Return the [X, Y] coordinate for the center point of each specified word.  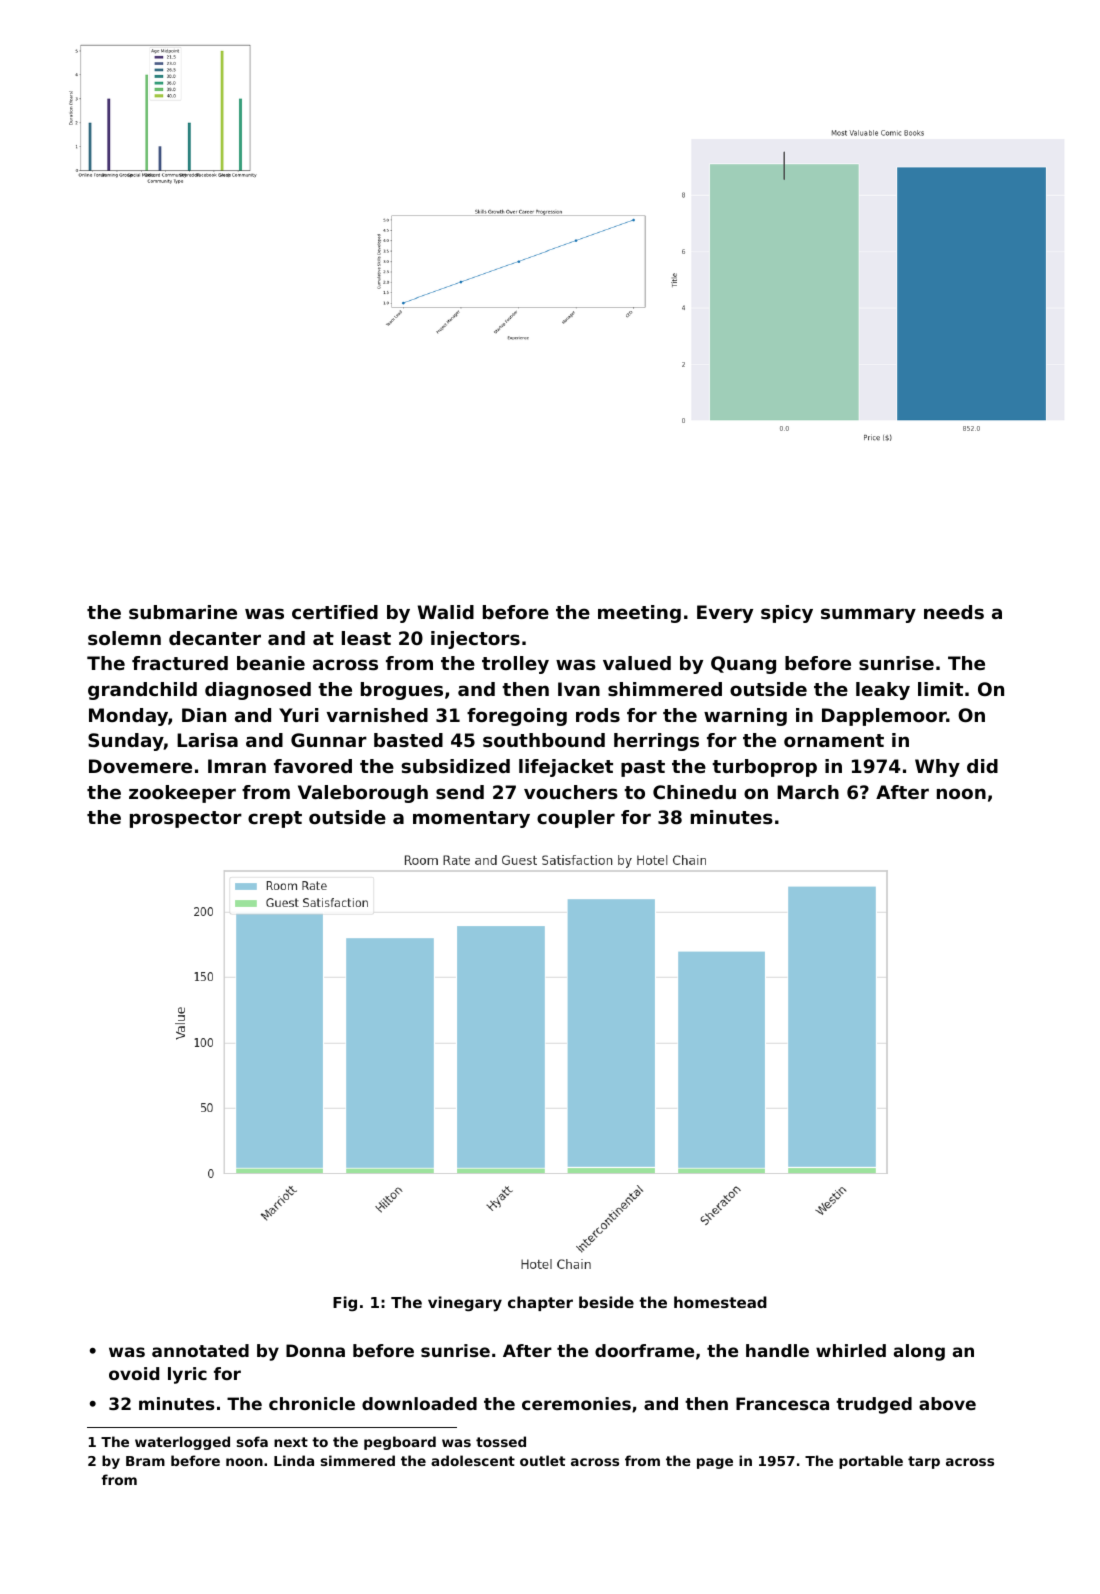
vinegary [465, 1304]
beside [606, 1302]
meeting [639, 614]
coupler [576, 819]
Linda [294, 1460]
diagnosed [258, 691]
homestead [720, 1302]
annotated [200, 1350]
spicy [787, 614]
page [715, 1463]
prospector [186, 819]
